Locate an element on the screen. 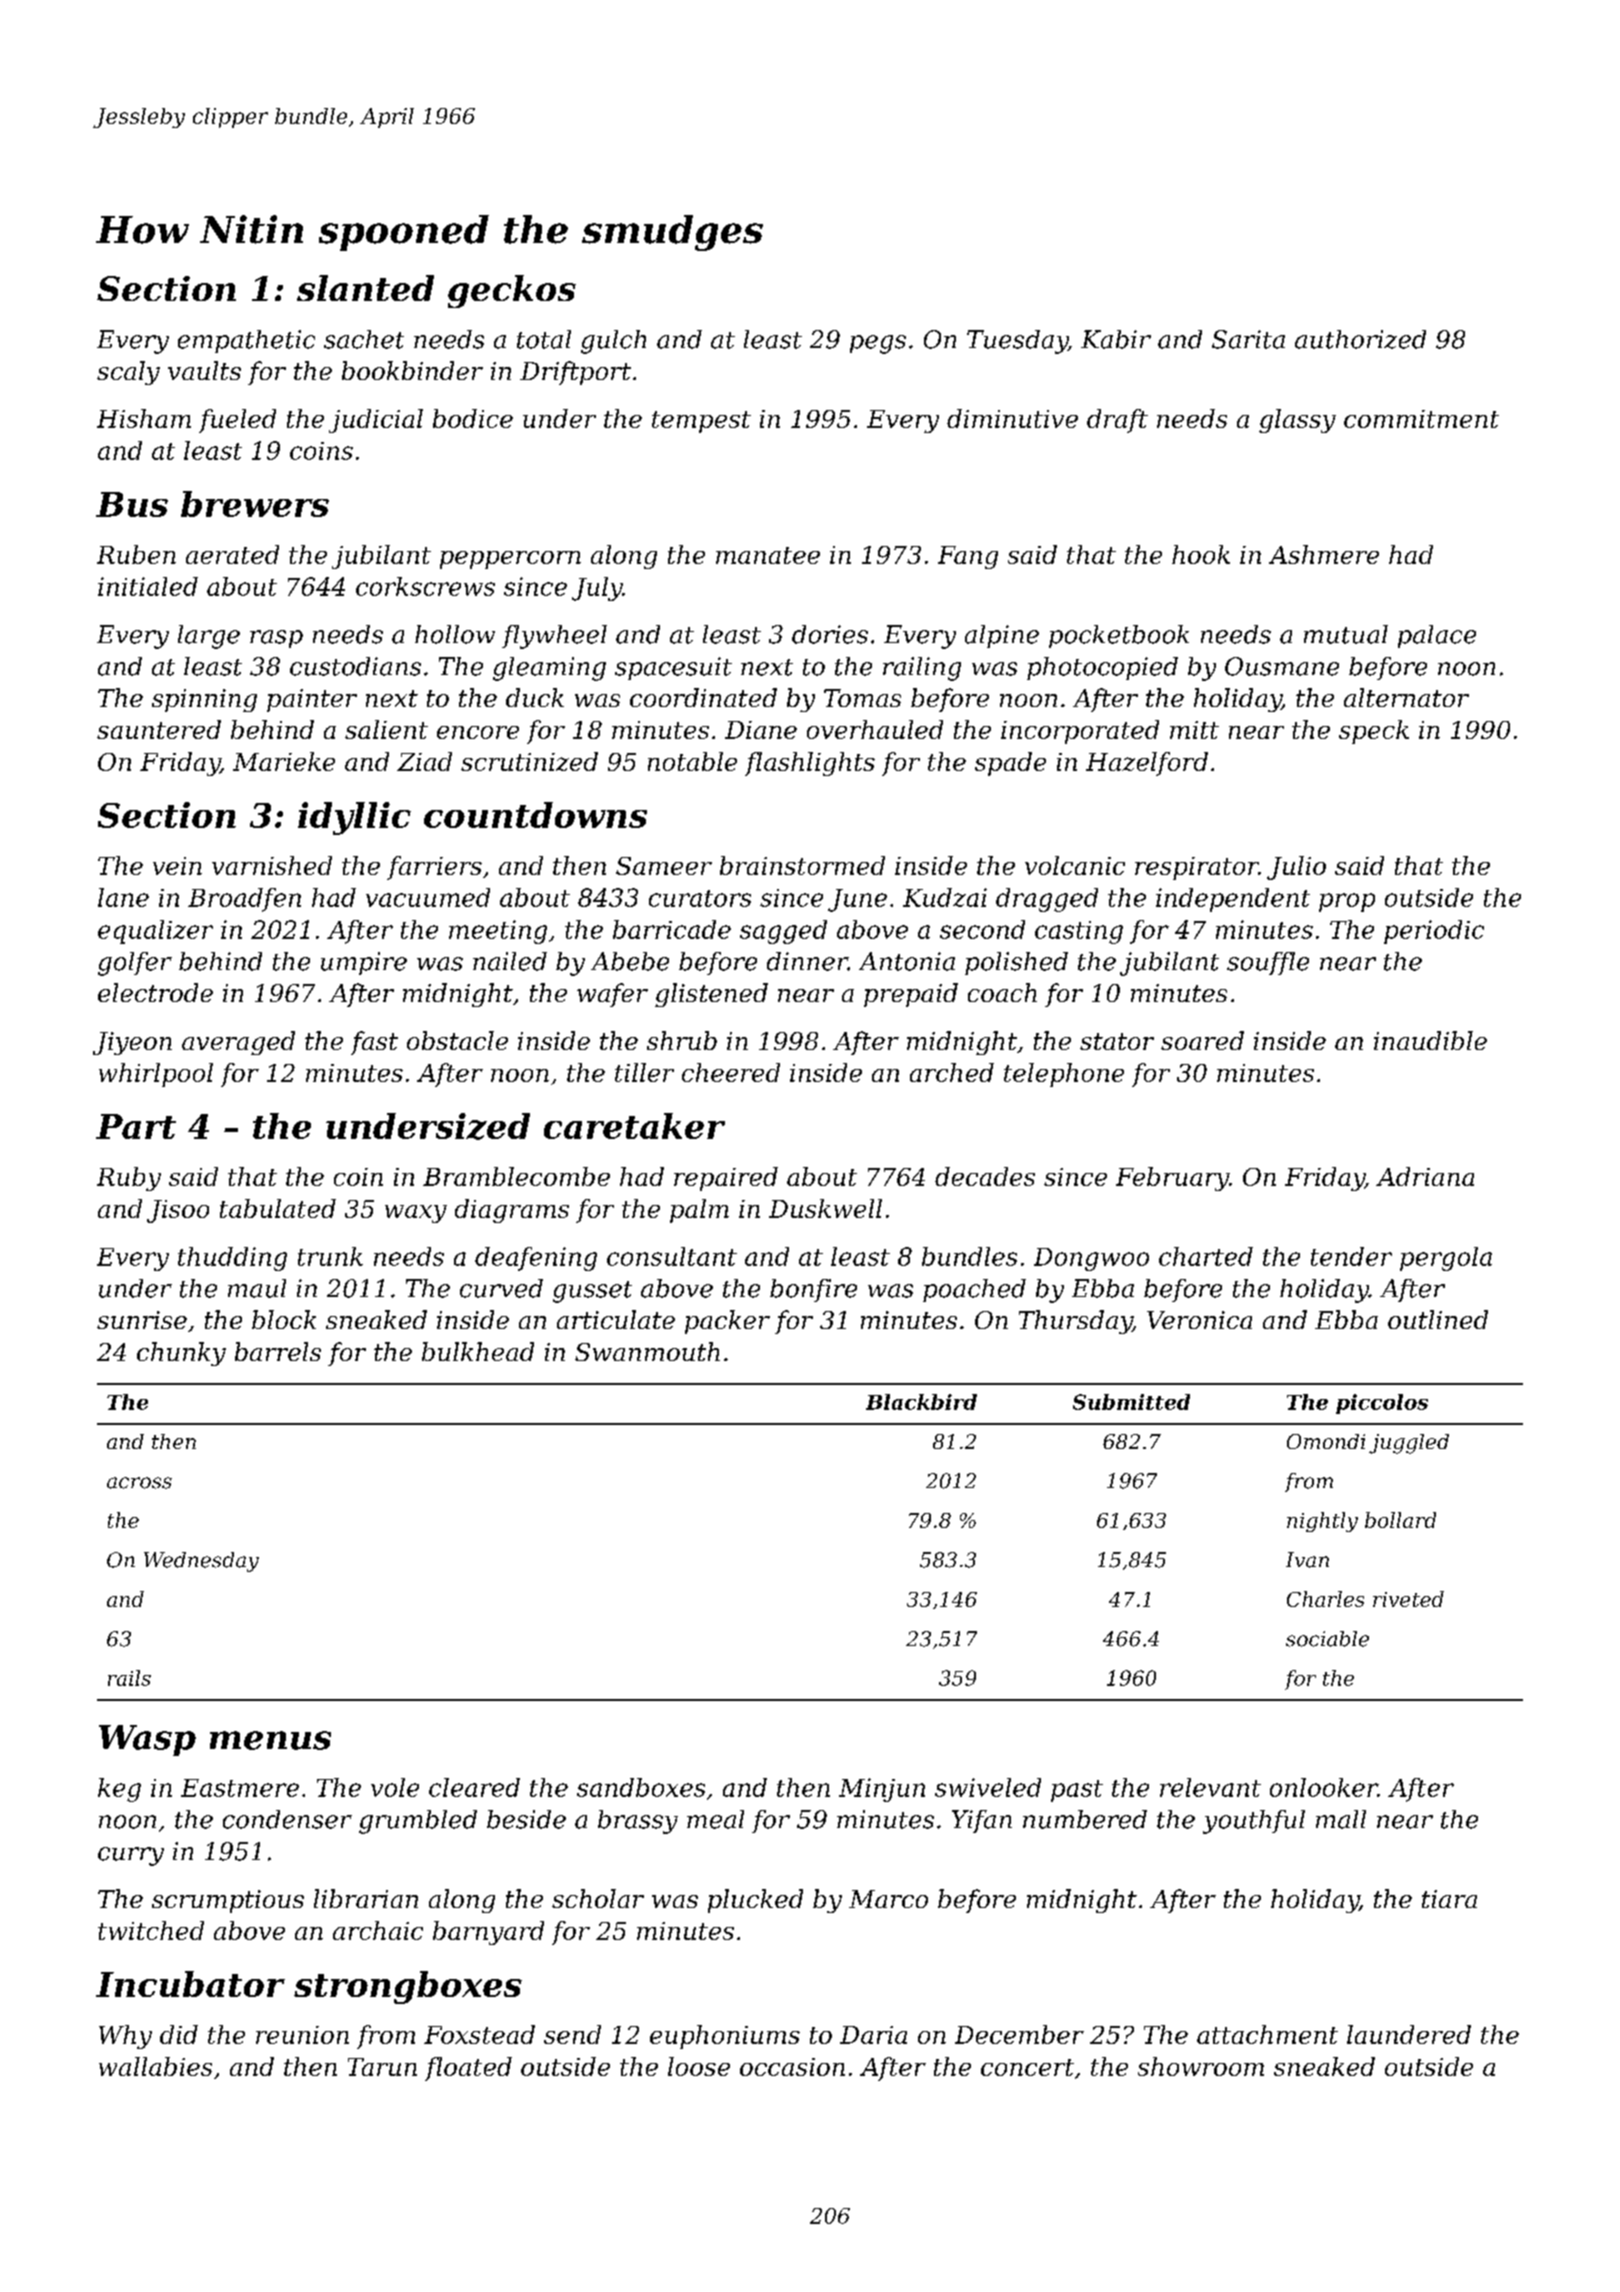 The image size is (1620, 2292). respirator is located at coordinates (1197, 868).
